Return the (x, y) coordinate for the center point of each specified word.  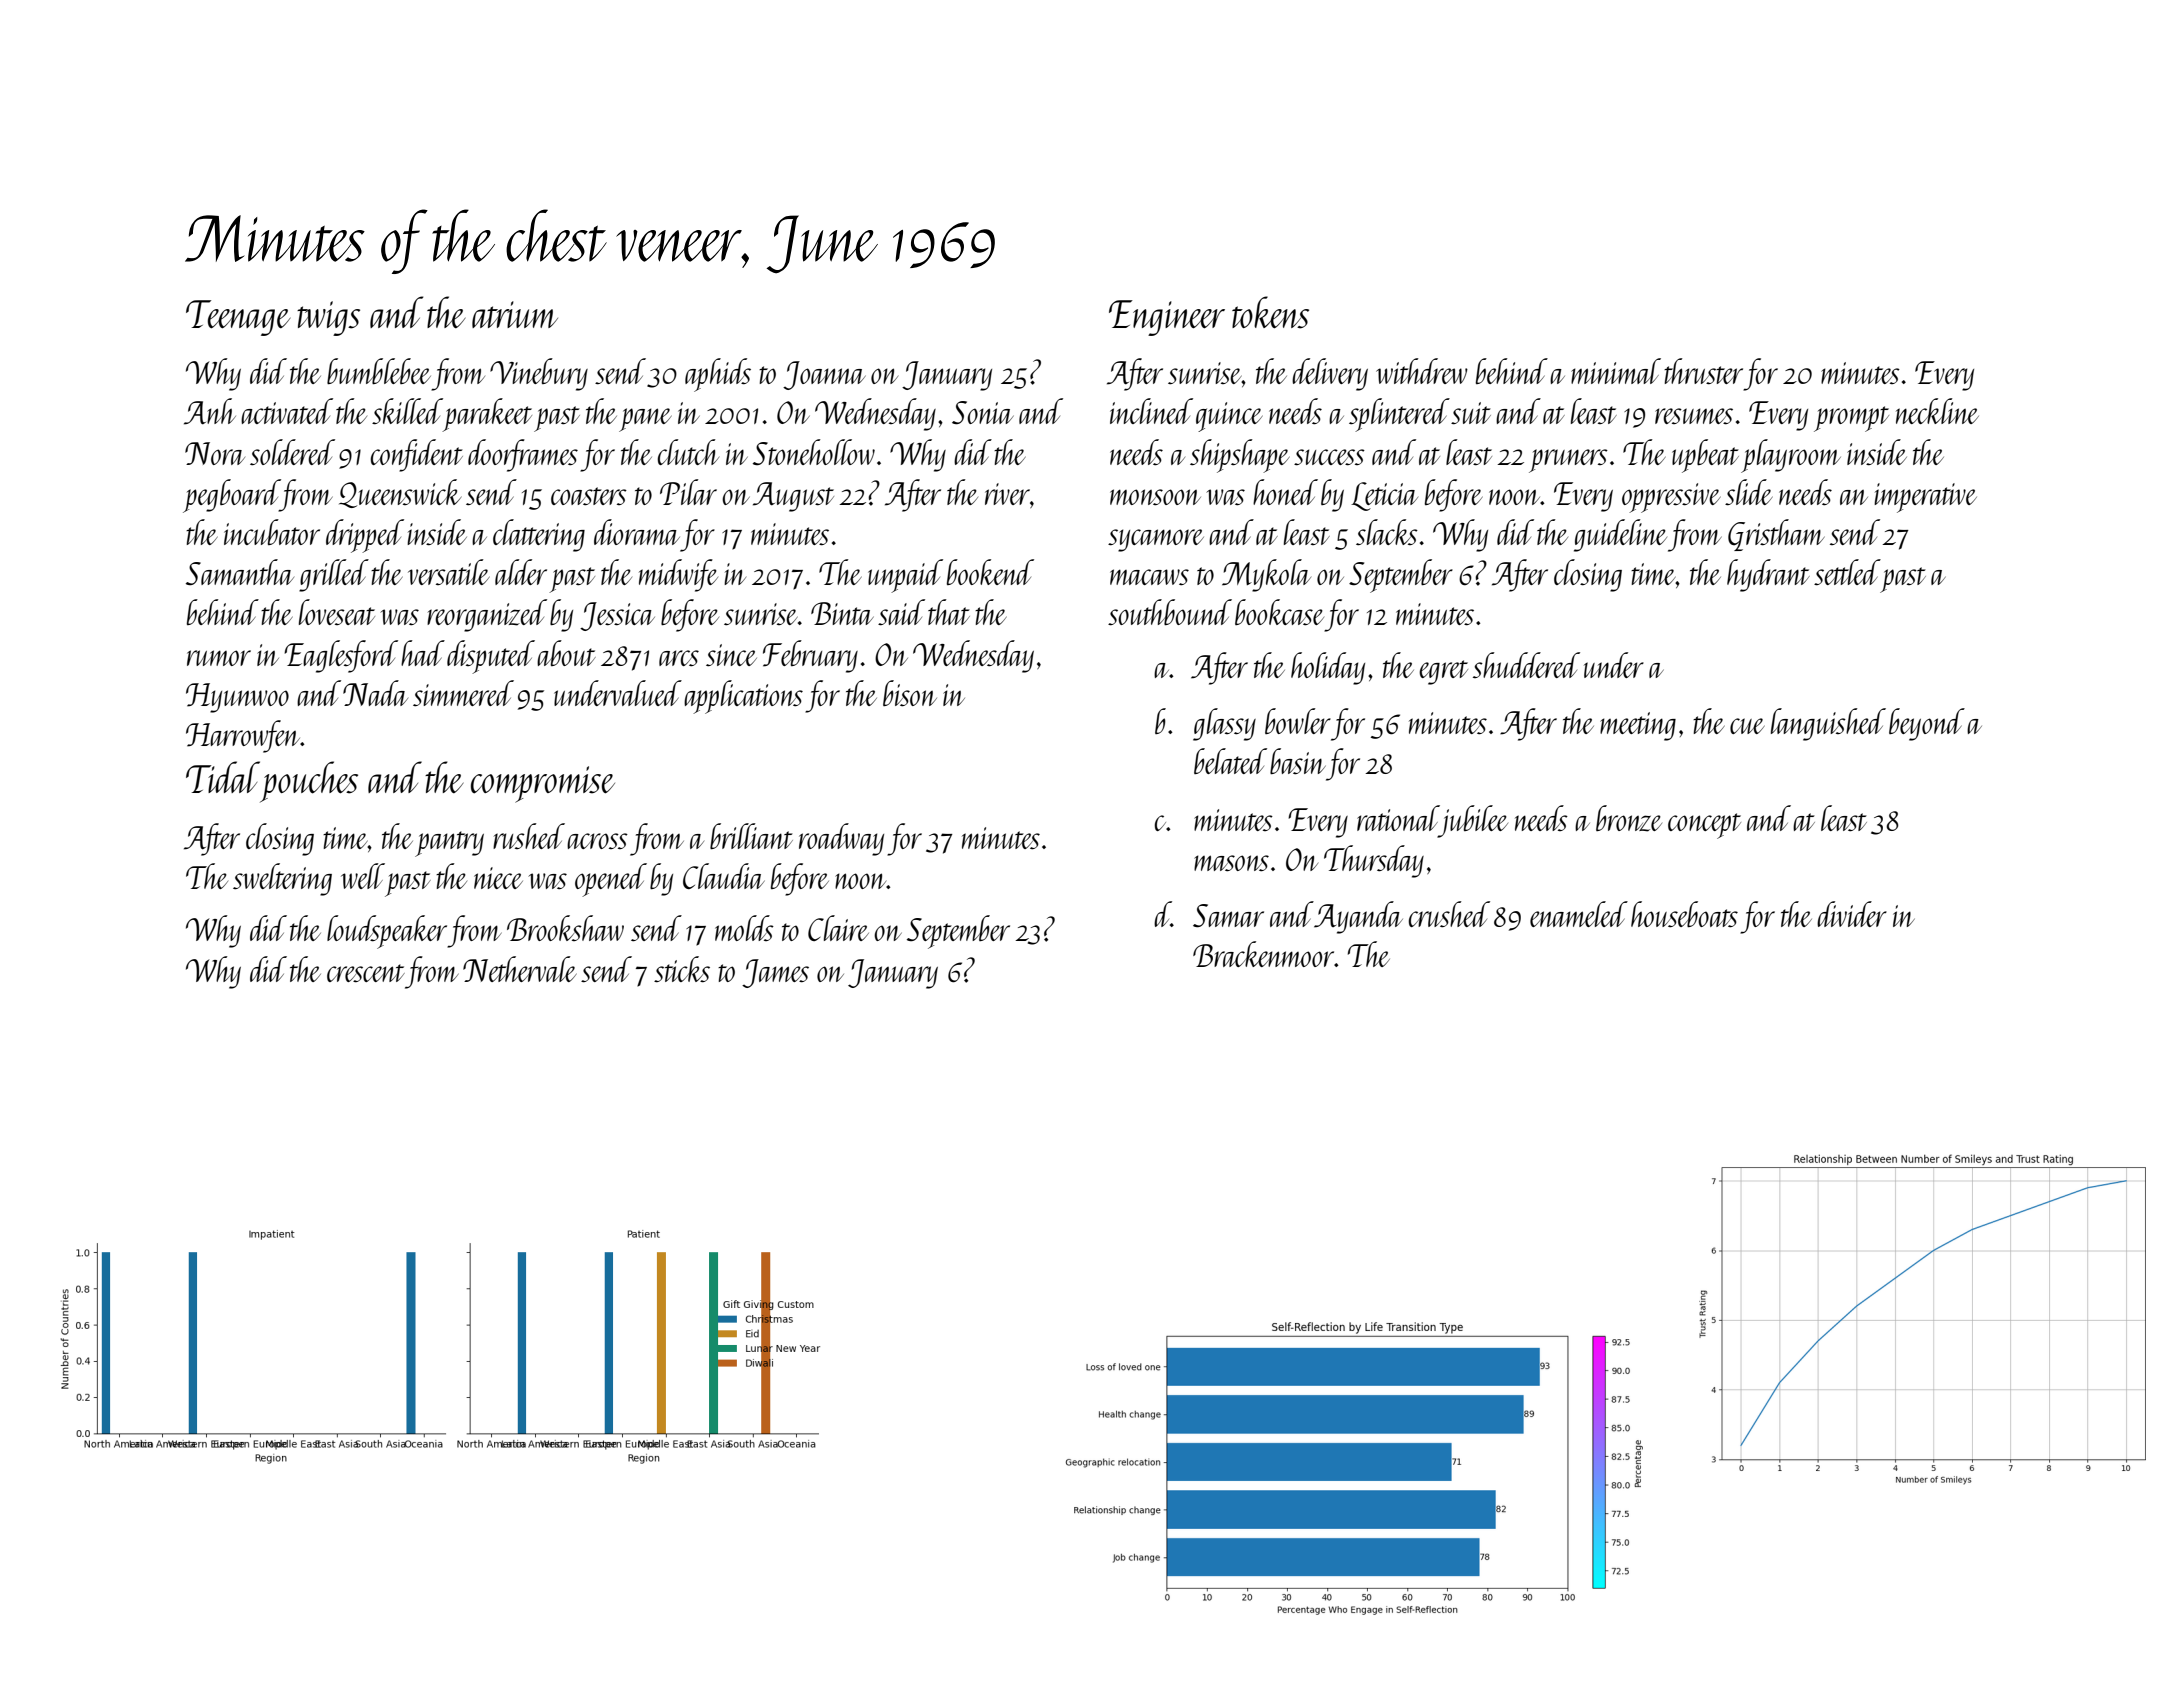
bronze (1629, 818)
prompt (1851, 419)
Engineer (1167, 318)
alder (521, 572)
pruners (1568, 461)
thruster (1703, 371)
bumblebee (379, 371)
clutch (688, 452)
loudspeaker (387, 932)
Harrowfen (243, 736)
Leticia (1384, 496)
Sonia (983, 413)
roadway (841, 839)
